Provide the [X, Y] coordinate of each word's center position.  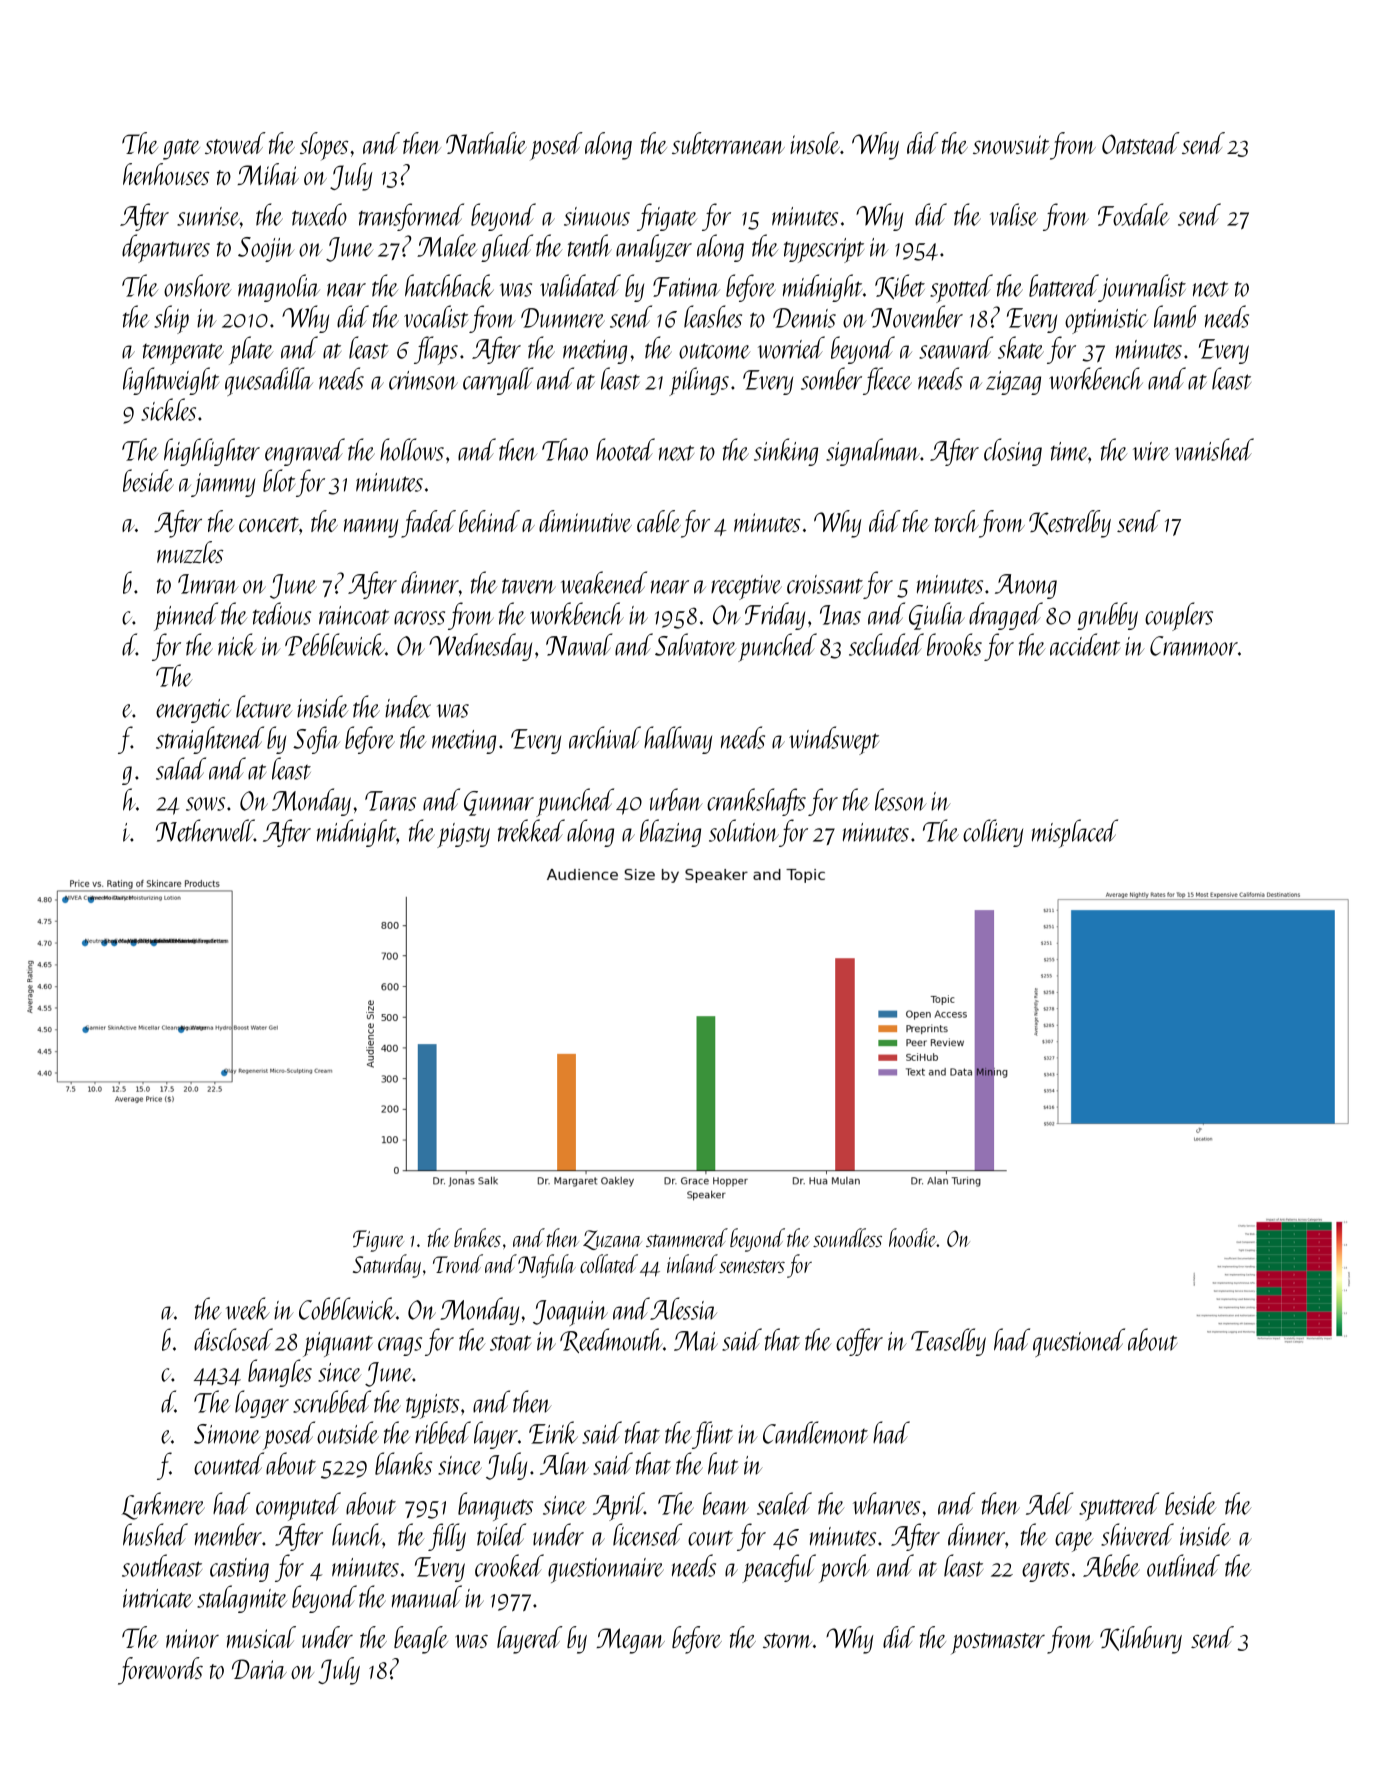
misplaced [1075, 833]
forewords [160, 1671]
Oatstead [1141, 143]
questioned [1079, 1342]
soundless [847, 1237]
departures [166, 248]
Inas [840, 615]
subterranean [728, 143]
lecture [264, 706]
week [248, 1308]
